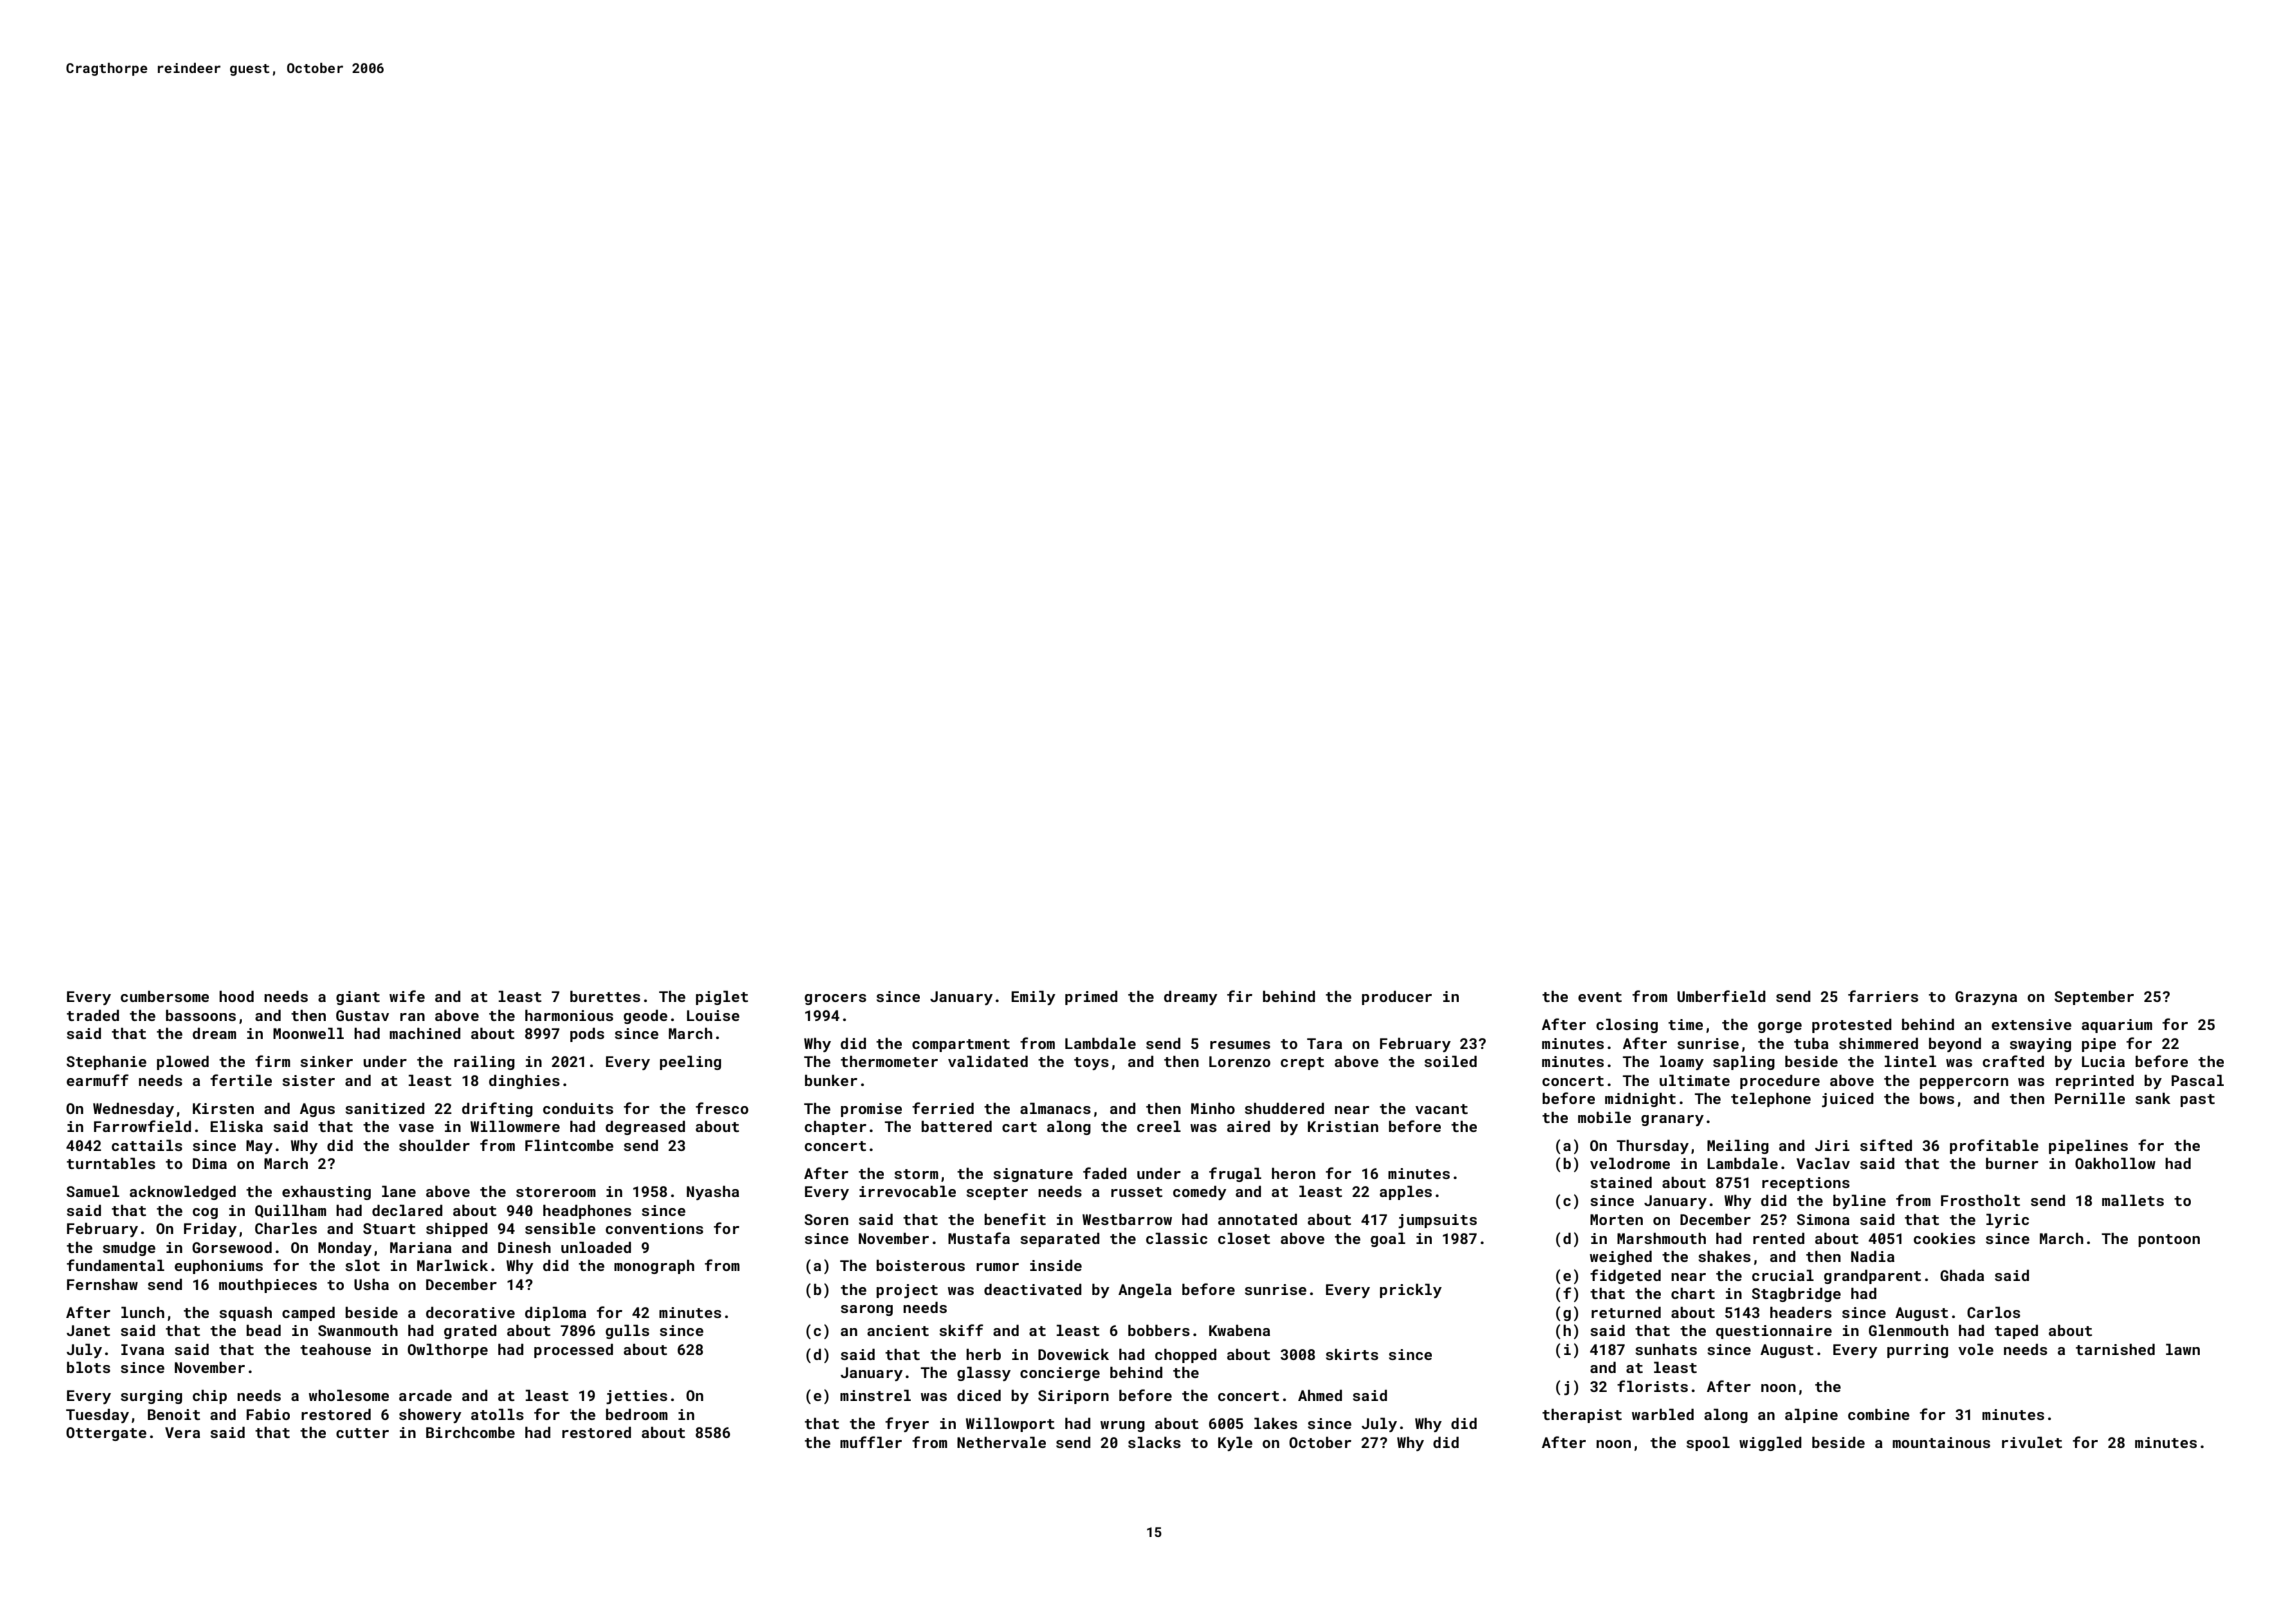  What do you see at coordinates (1886, 1145) in the image?
I see `sifted` at bounding box center [1886, 1145].
